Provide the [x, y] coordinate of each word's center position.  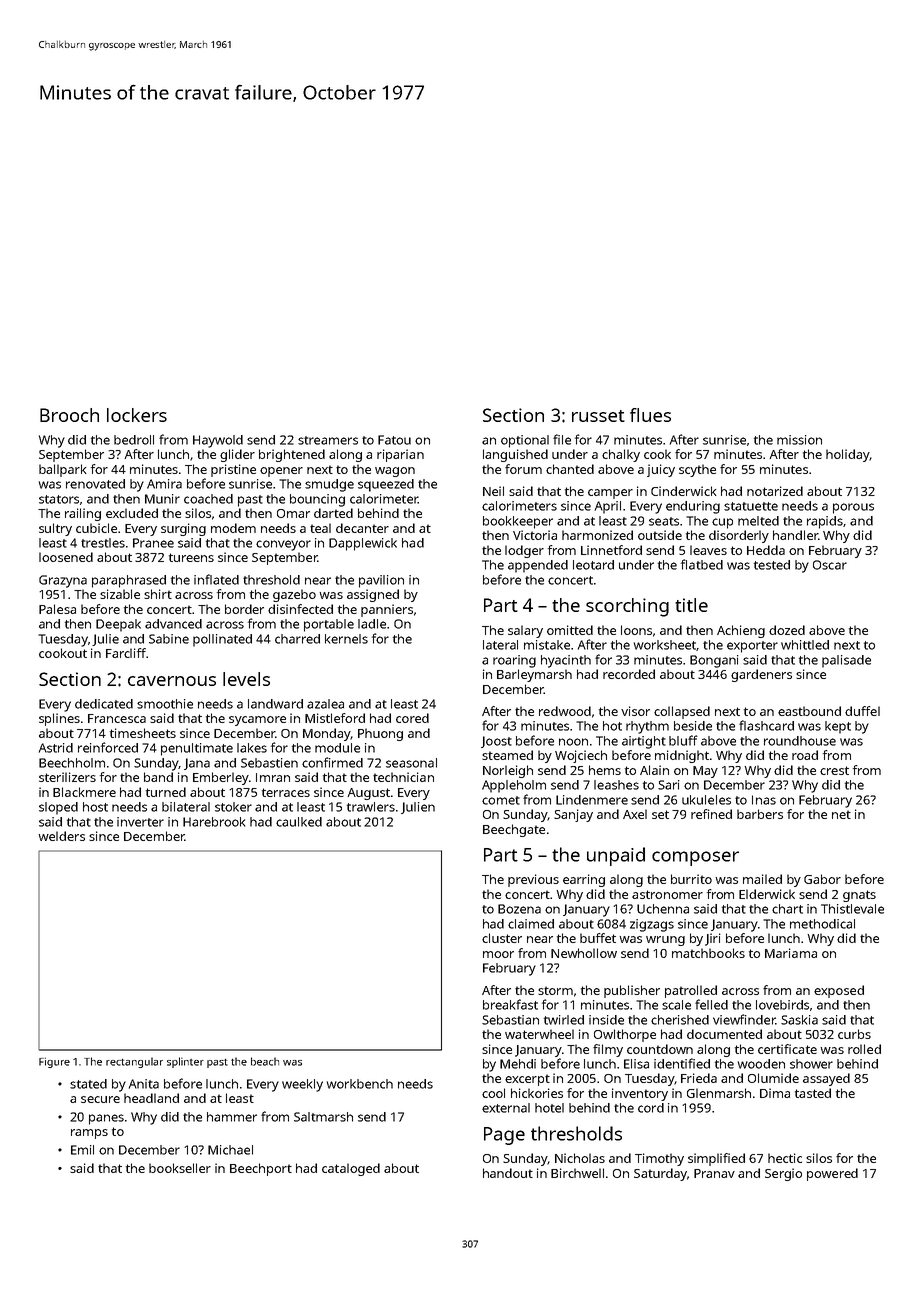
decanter [362, 528]
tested [772, 565]
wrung [665, 941]
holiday [848, 455]
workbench [360, 1084]
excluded [132, 513]
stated [88, 1084]
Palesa [57, 609]
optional [525, 441]
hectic [785, 1158]
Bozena [519, 909]
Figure [54, 1062]
